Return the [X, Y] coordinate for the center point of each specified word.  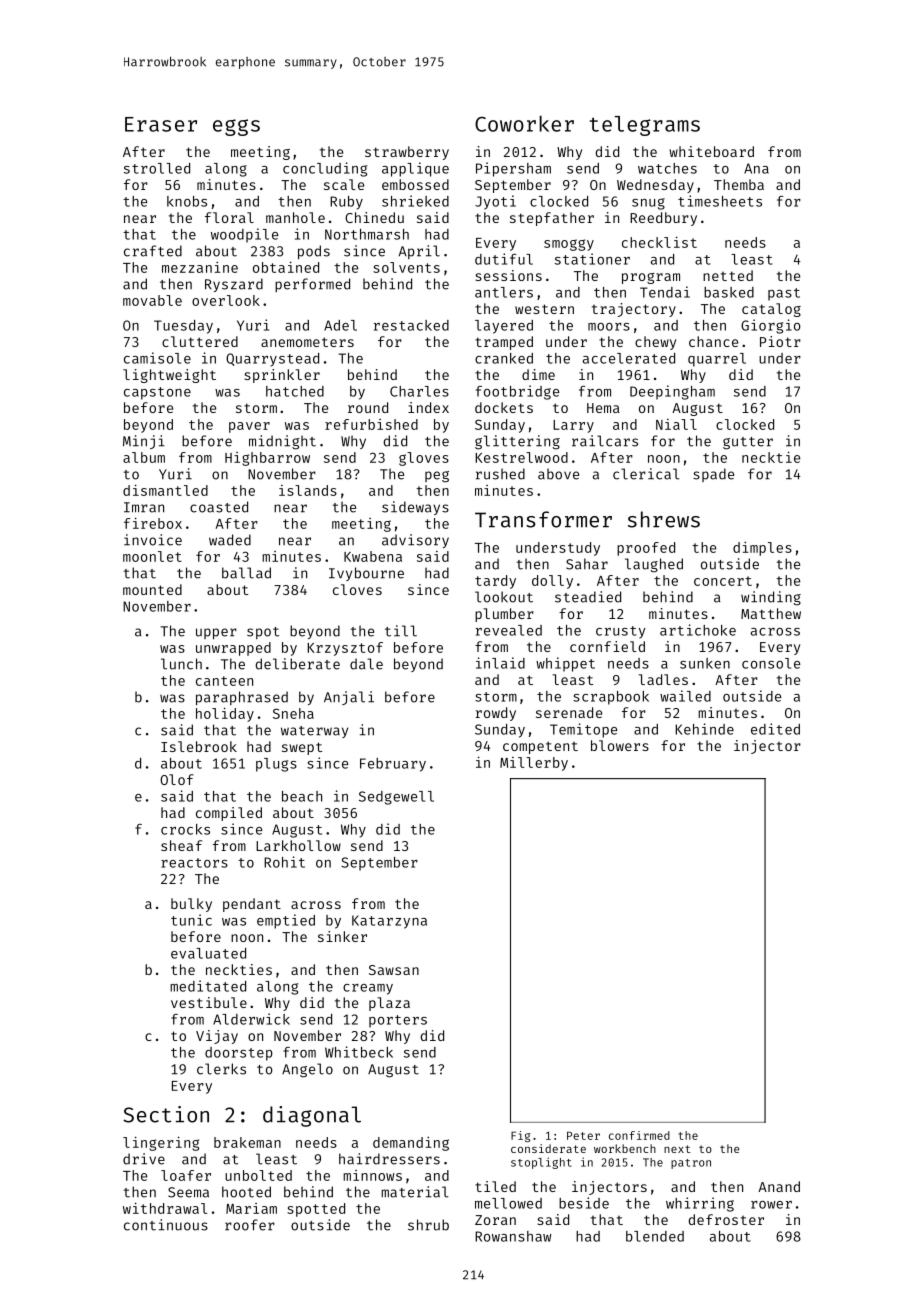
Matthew [771, 613]
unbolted [258, 1175]
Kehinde [704, 729]
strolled [157, 168]
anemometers [307, 342]
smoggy [569, 245]
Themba [739, 184]
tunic [191, 920]
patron [691, 1164]
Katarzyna [389, 922]
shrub [428, 1225]
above [558, 474]
